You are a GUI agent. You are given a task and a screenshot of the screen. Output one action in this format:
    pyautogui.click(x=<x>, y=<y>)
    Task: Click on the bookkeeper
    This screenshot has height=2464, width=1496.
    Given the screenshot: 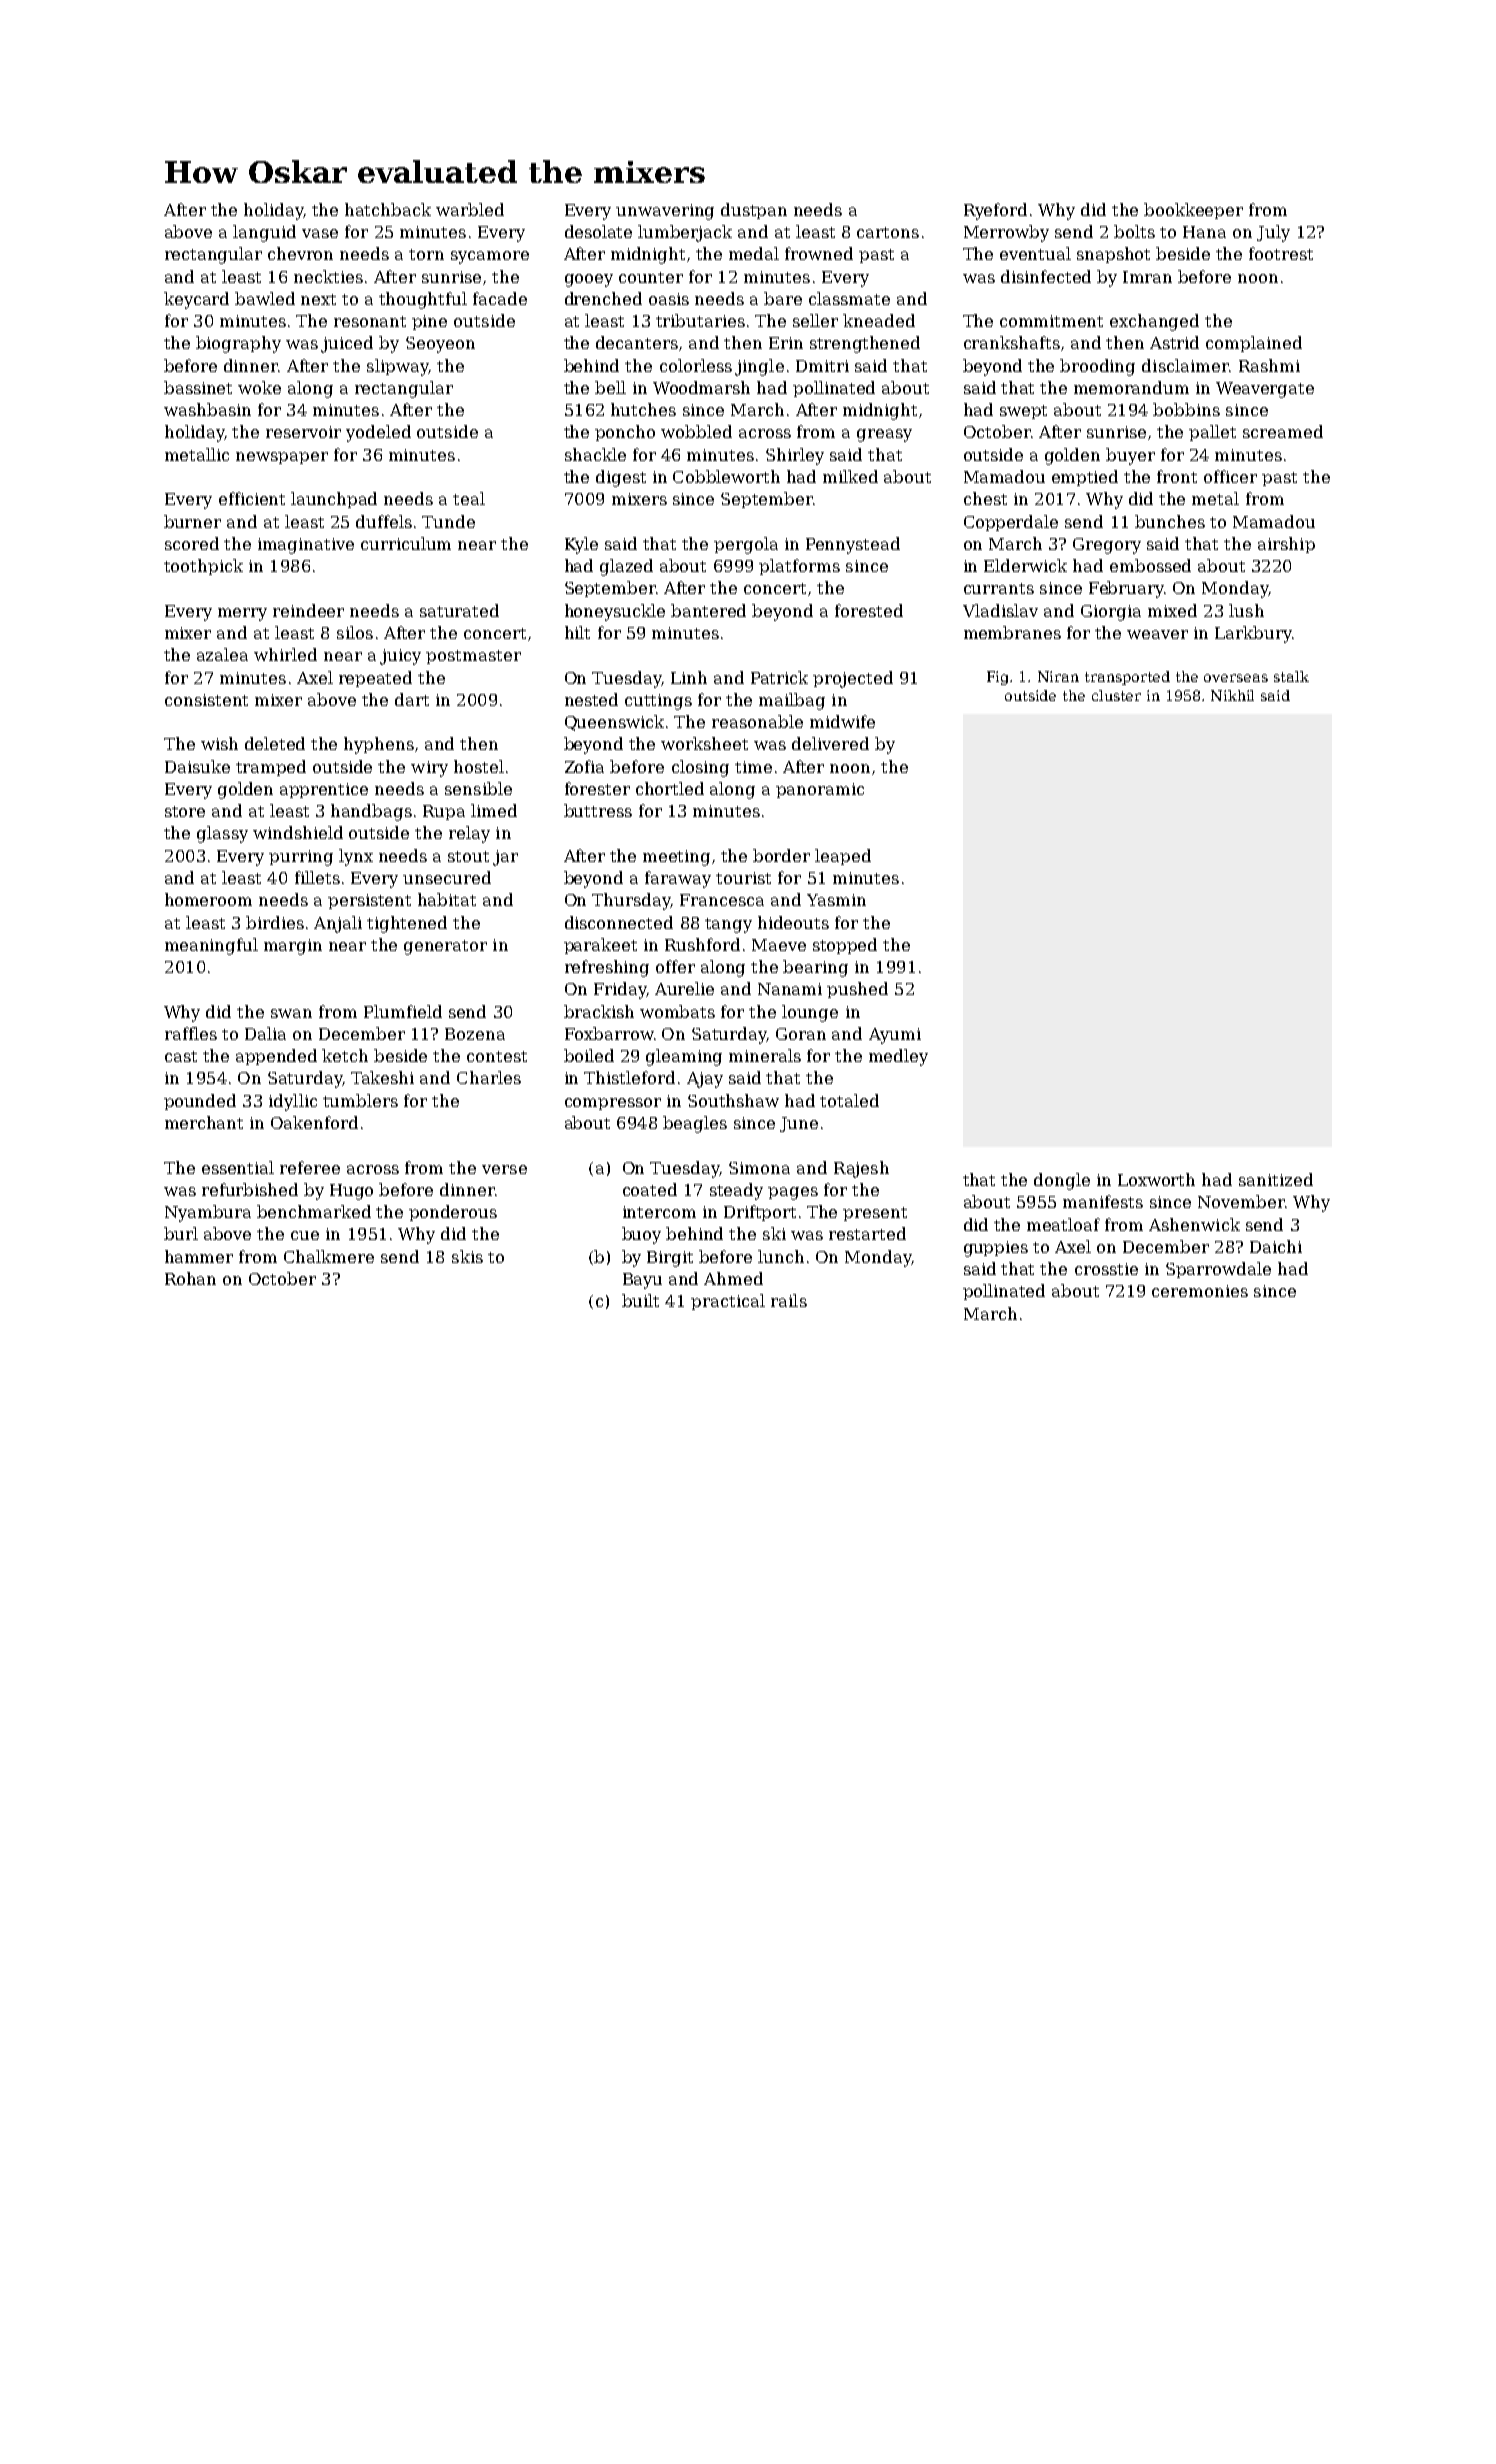 What is the action you would take?
    pyautogui.click(x=1193, y=211)
